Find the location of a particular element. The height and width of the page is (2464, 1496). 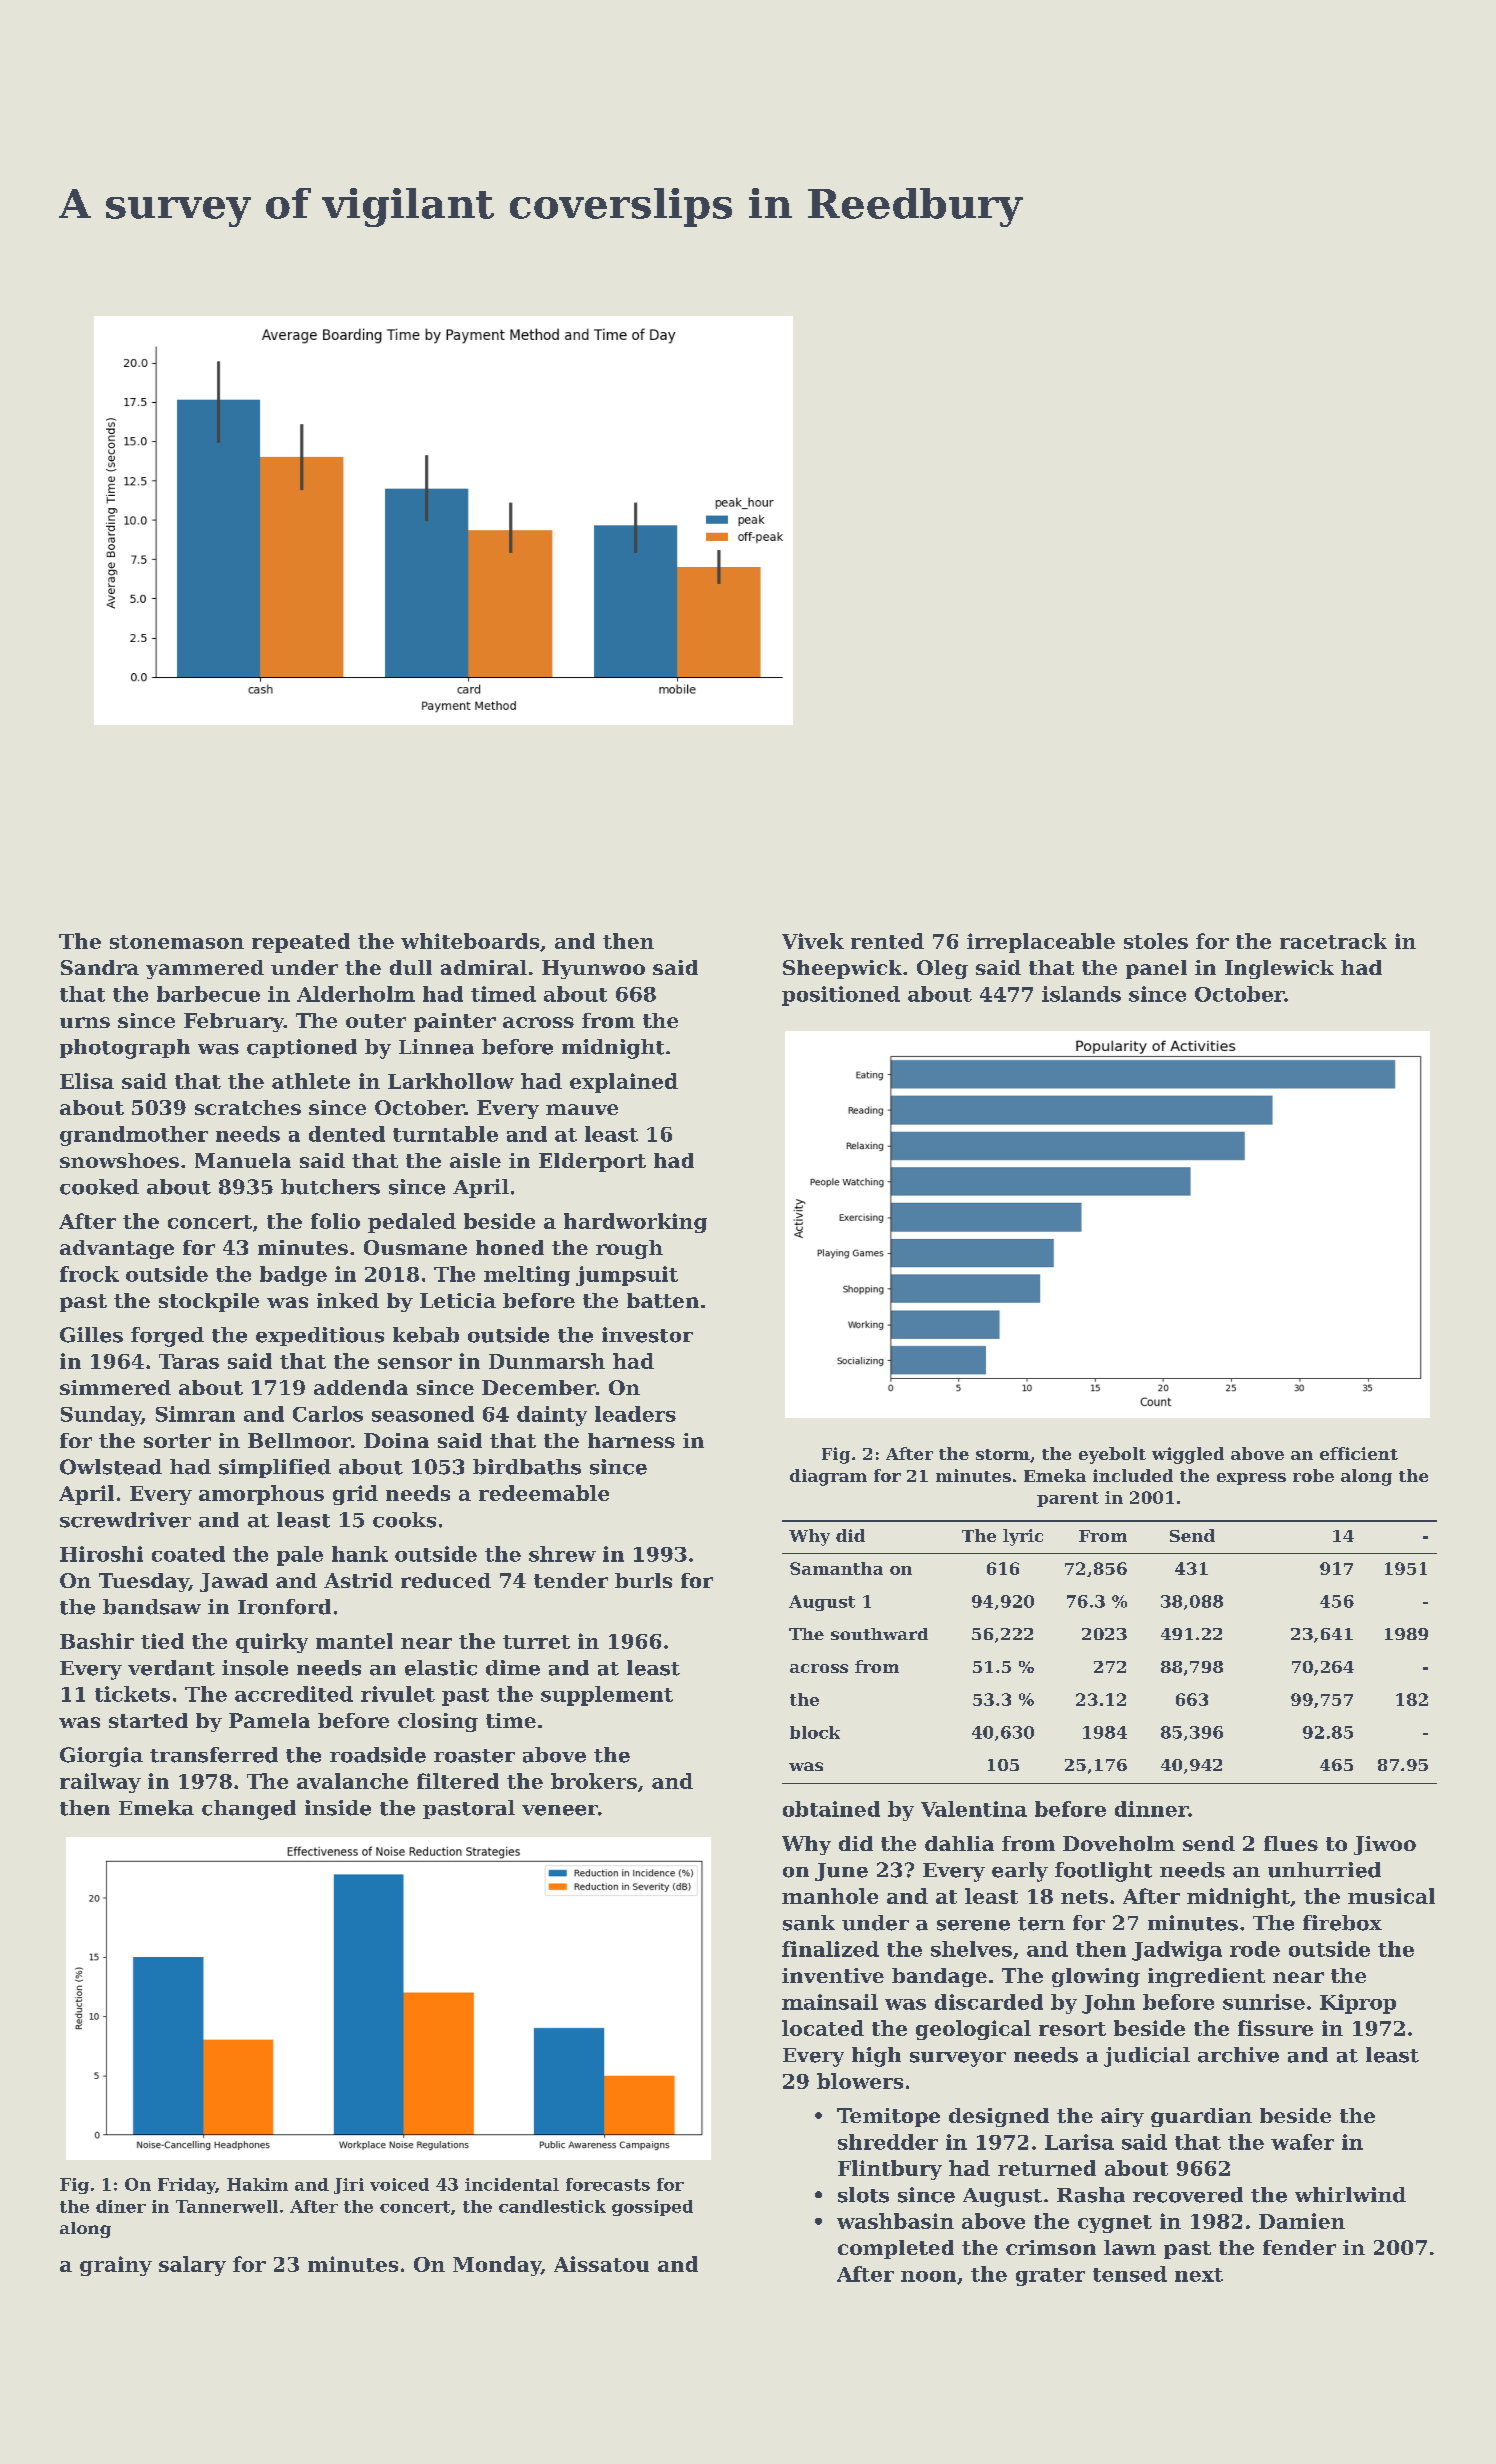

glowing is located at coordinates (1096, 1977).
